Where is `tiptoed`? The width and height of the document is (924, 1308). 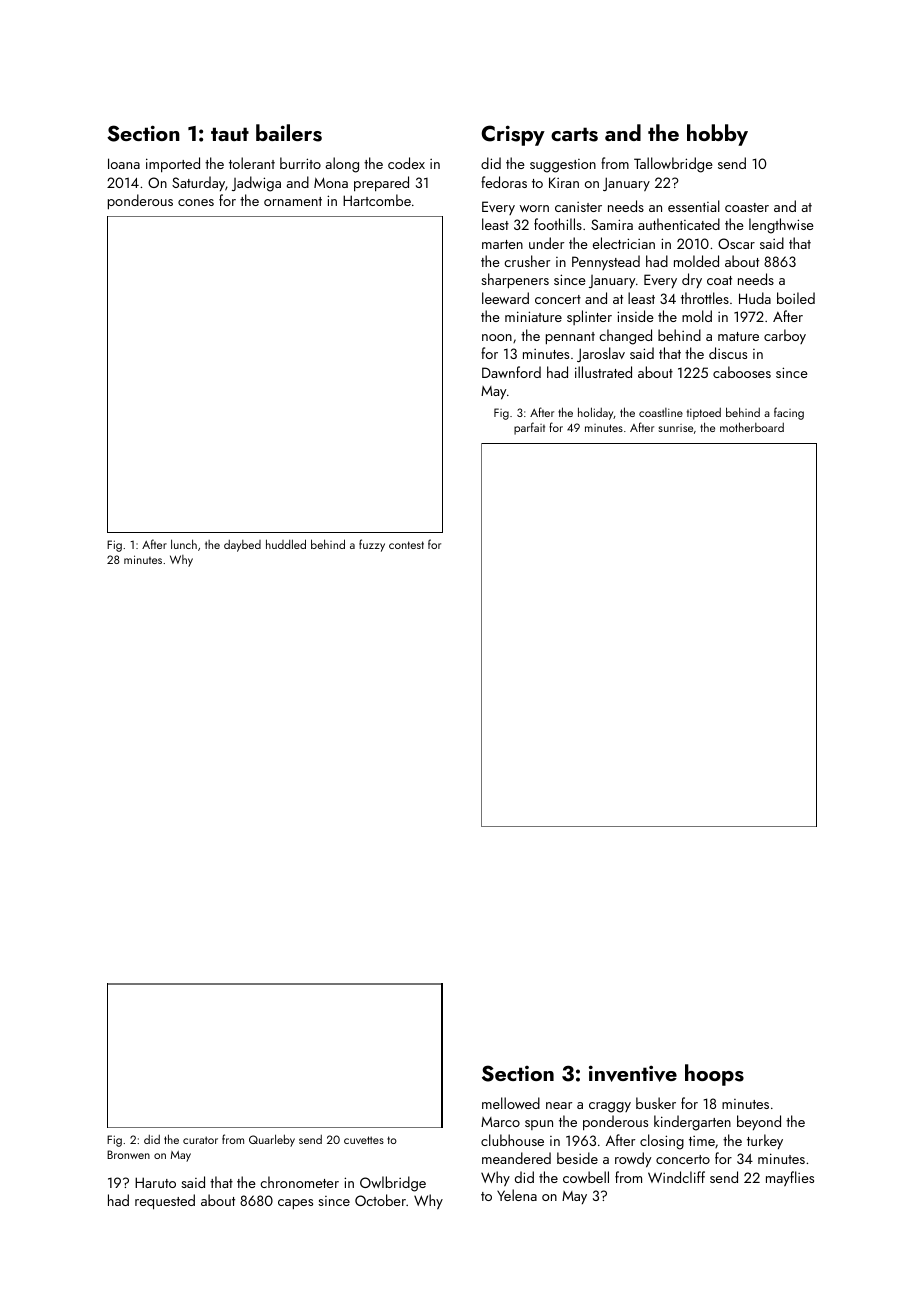
tiptoed is located at coordinates (704, 414).
